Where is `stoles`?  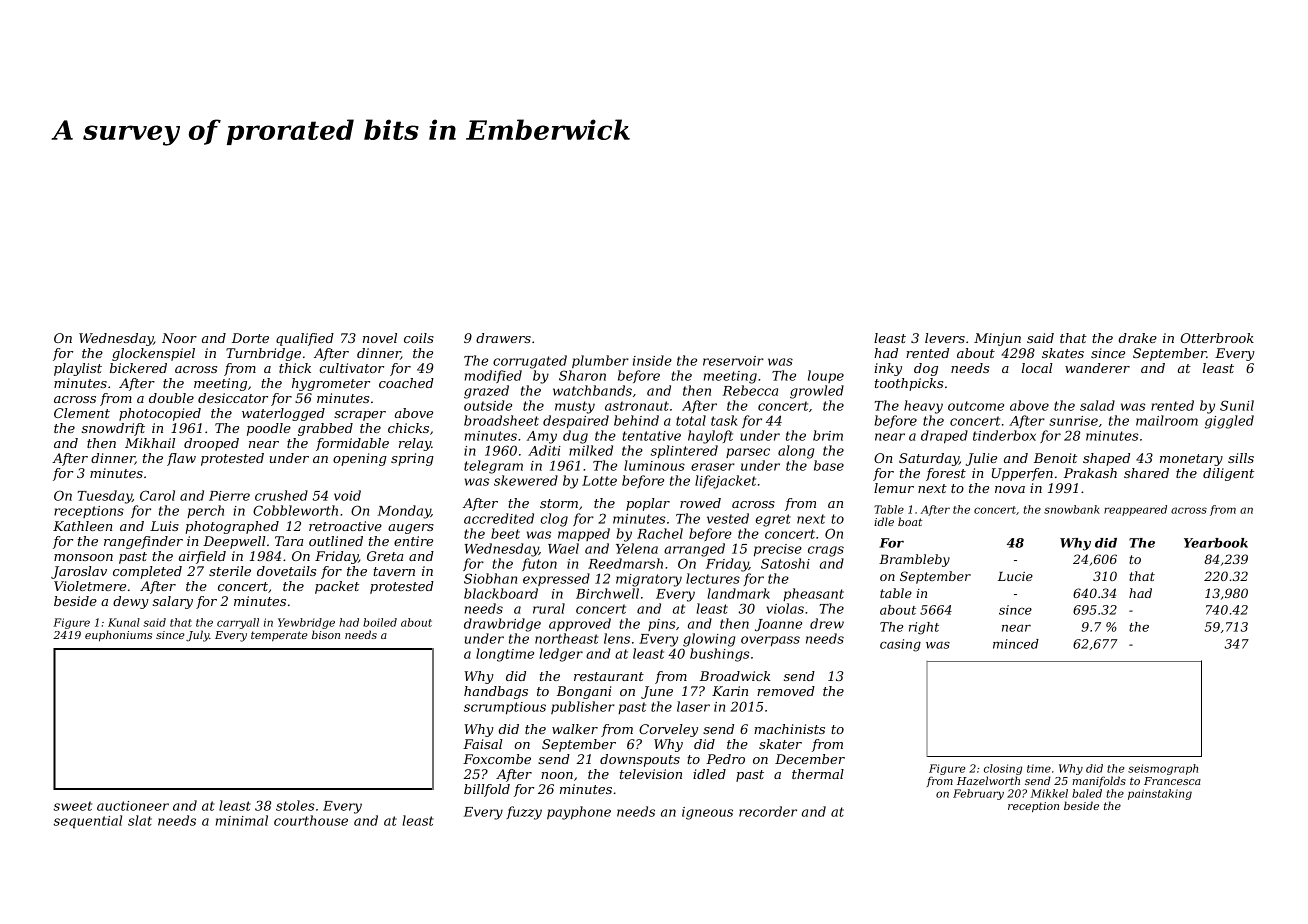 stoles is located at coordinates (295, 805).
